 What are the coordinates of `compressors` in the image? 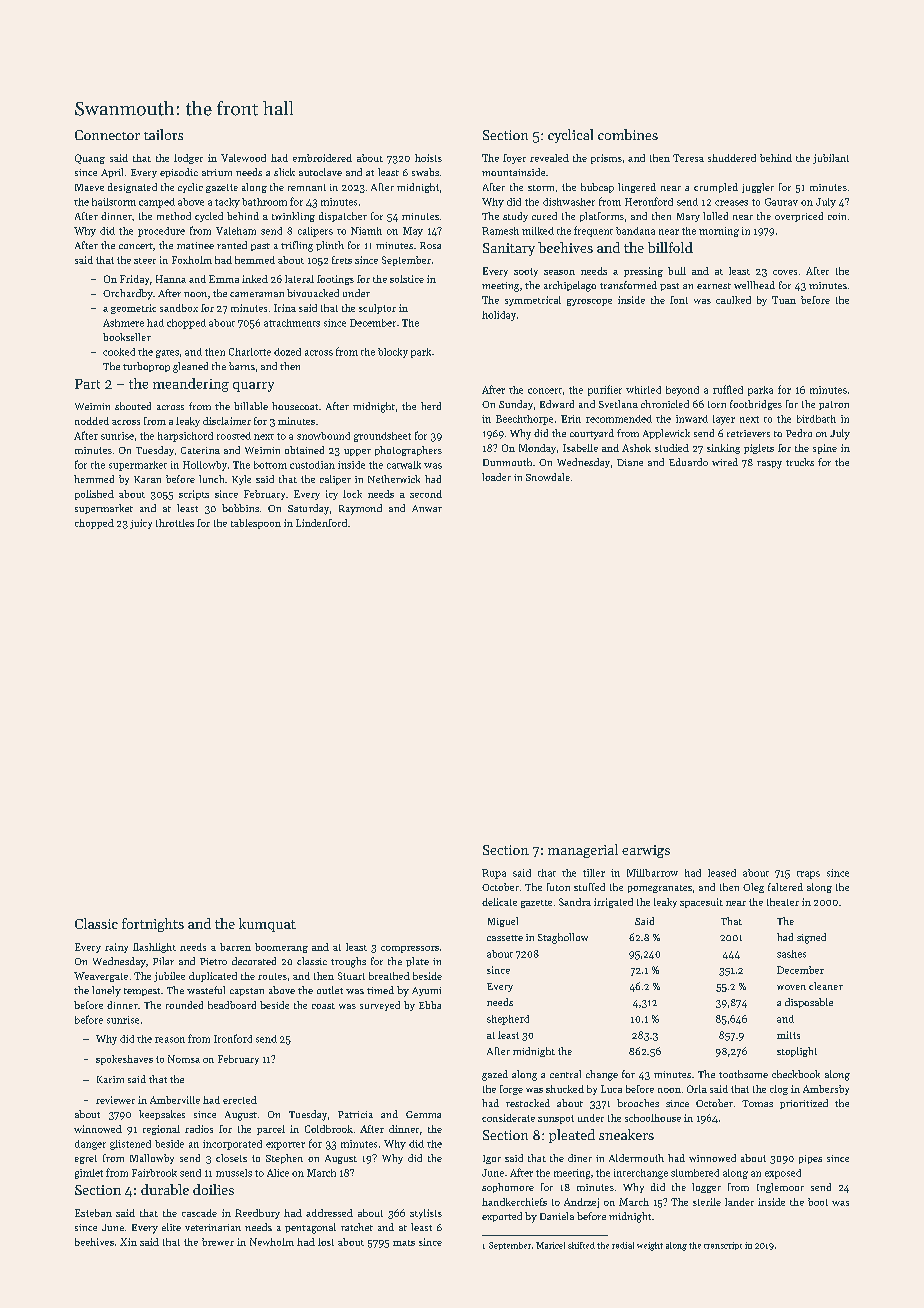 It's located at (410, 949).
